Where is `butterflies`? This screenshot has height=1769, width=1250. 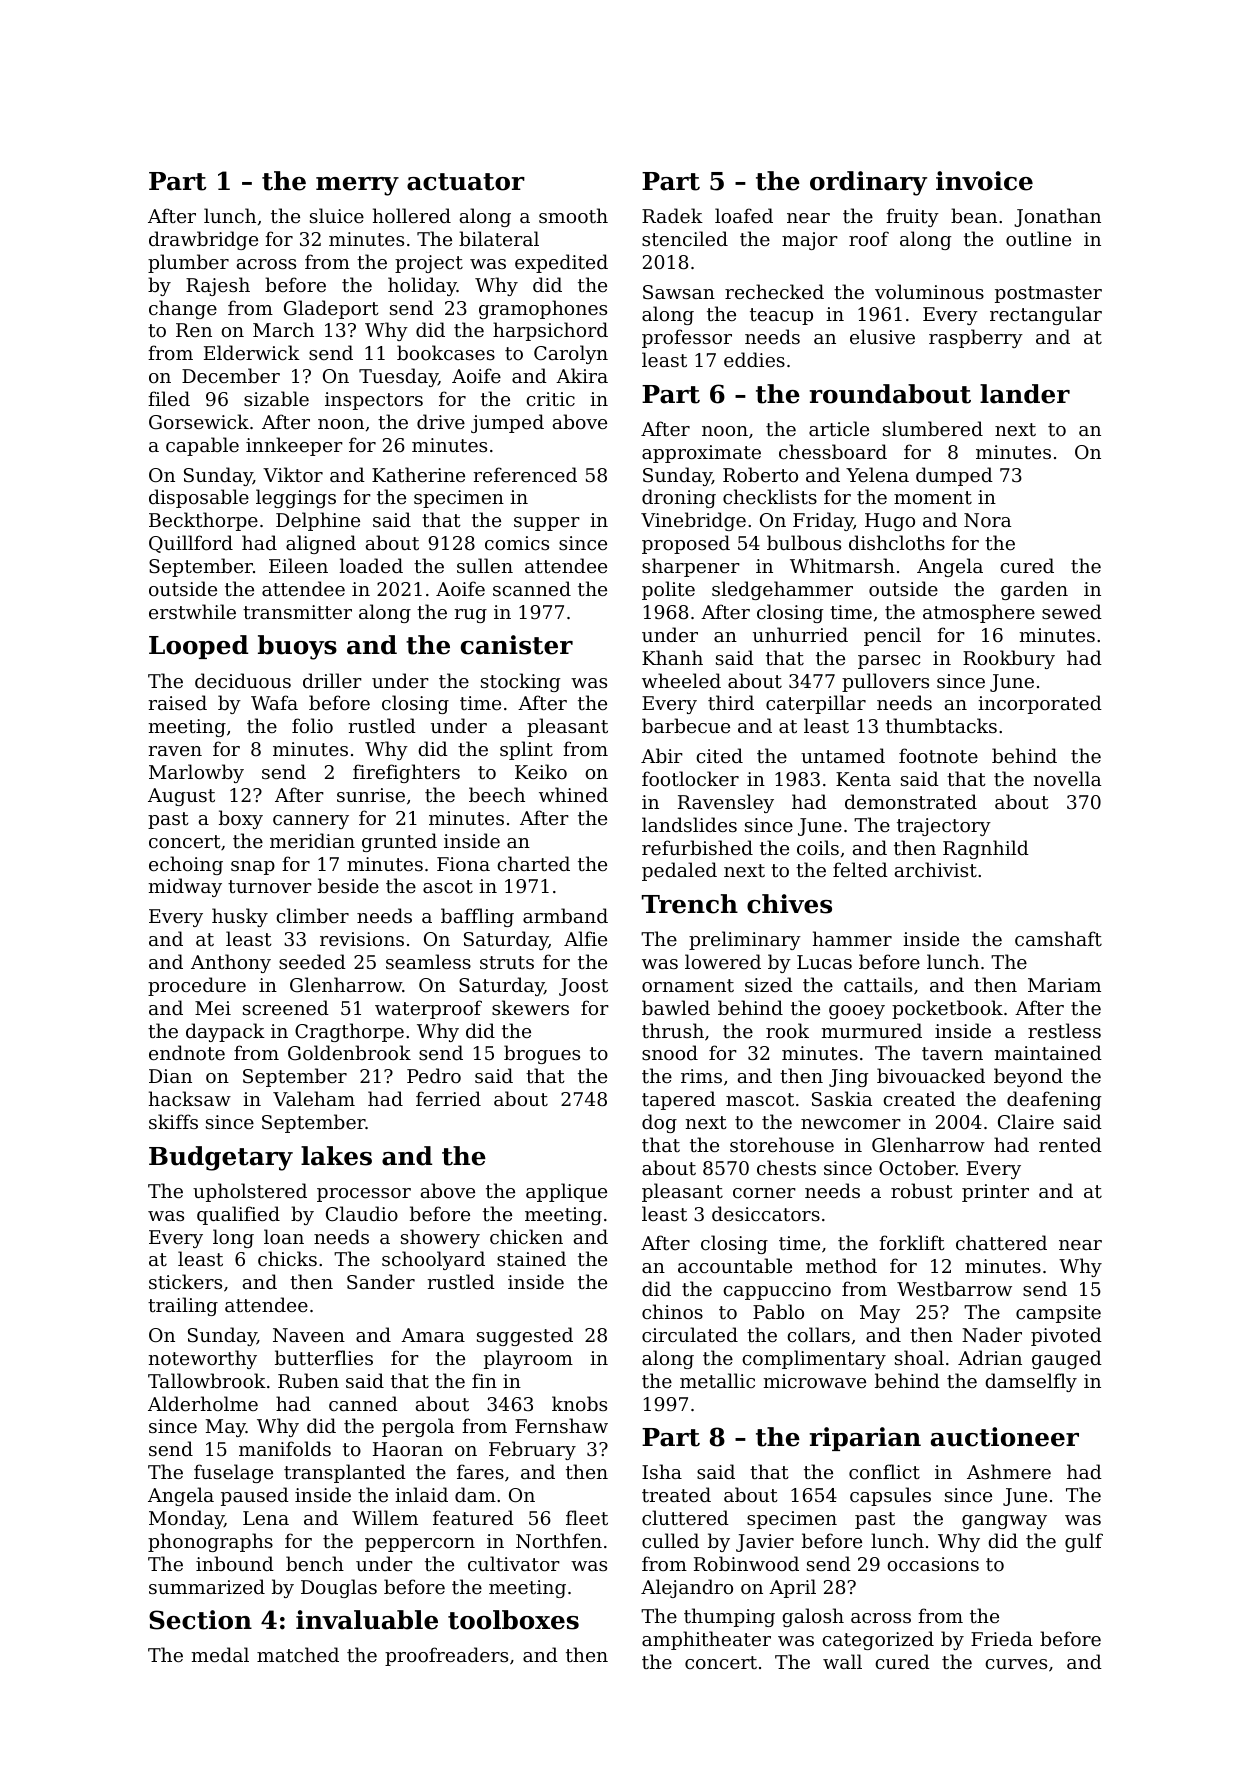
butterflies is located at coordinates (324, 1357).
